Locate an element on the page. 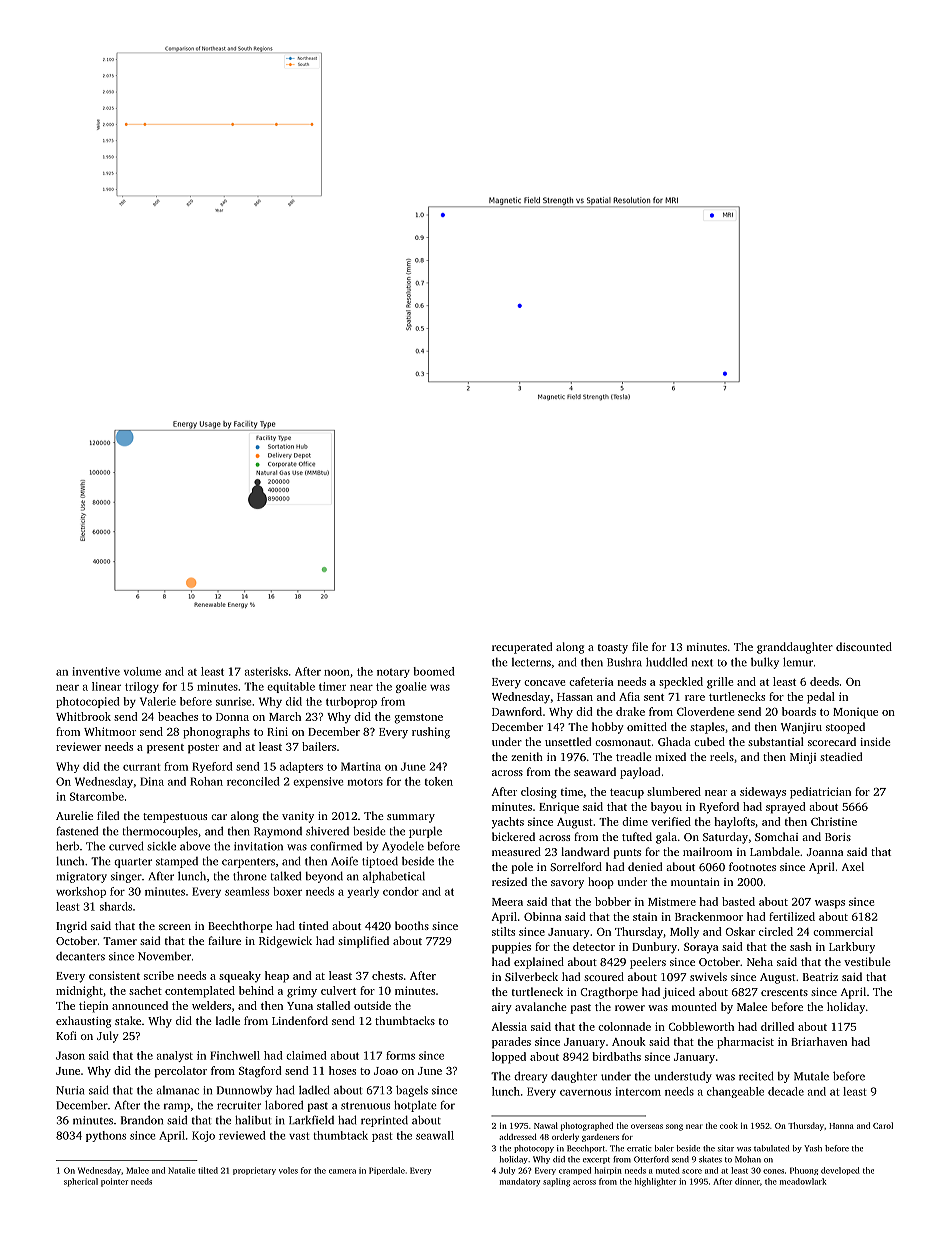 The height and width of the page is (1233, 952). vestibule is located at coordinates (867, 961).
